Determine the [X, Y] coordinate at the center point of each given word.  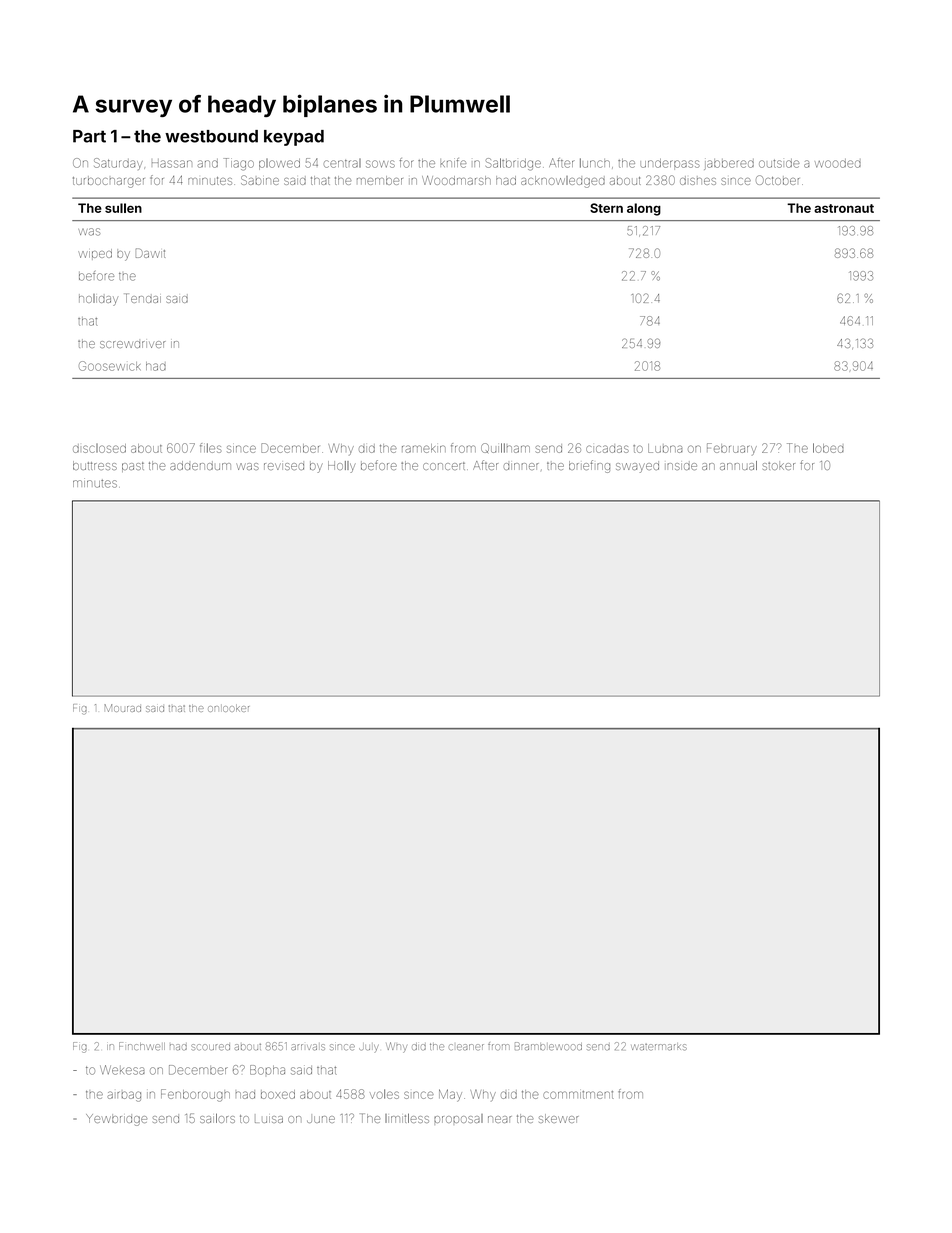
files [210, 448]
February [732, 448]
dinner [521, 466]
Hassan [172, 163]
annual [738, 465]
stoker [779, 465]
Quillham [505, 448]
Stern [606, 208]
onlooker [228, 708]
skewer [558, 1118]
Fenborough [195, 1095]
